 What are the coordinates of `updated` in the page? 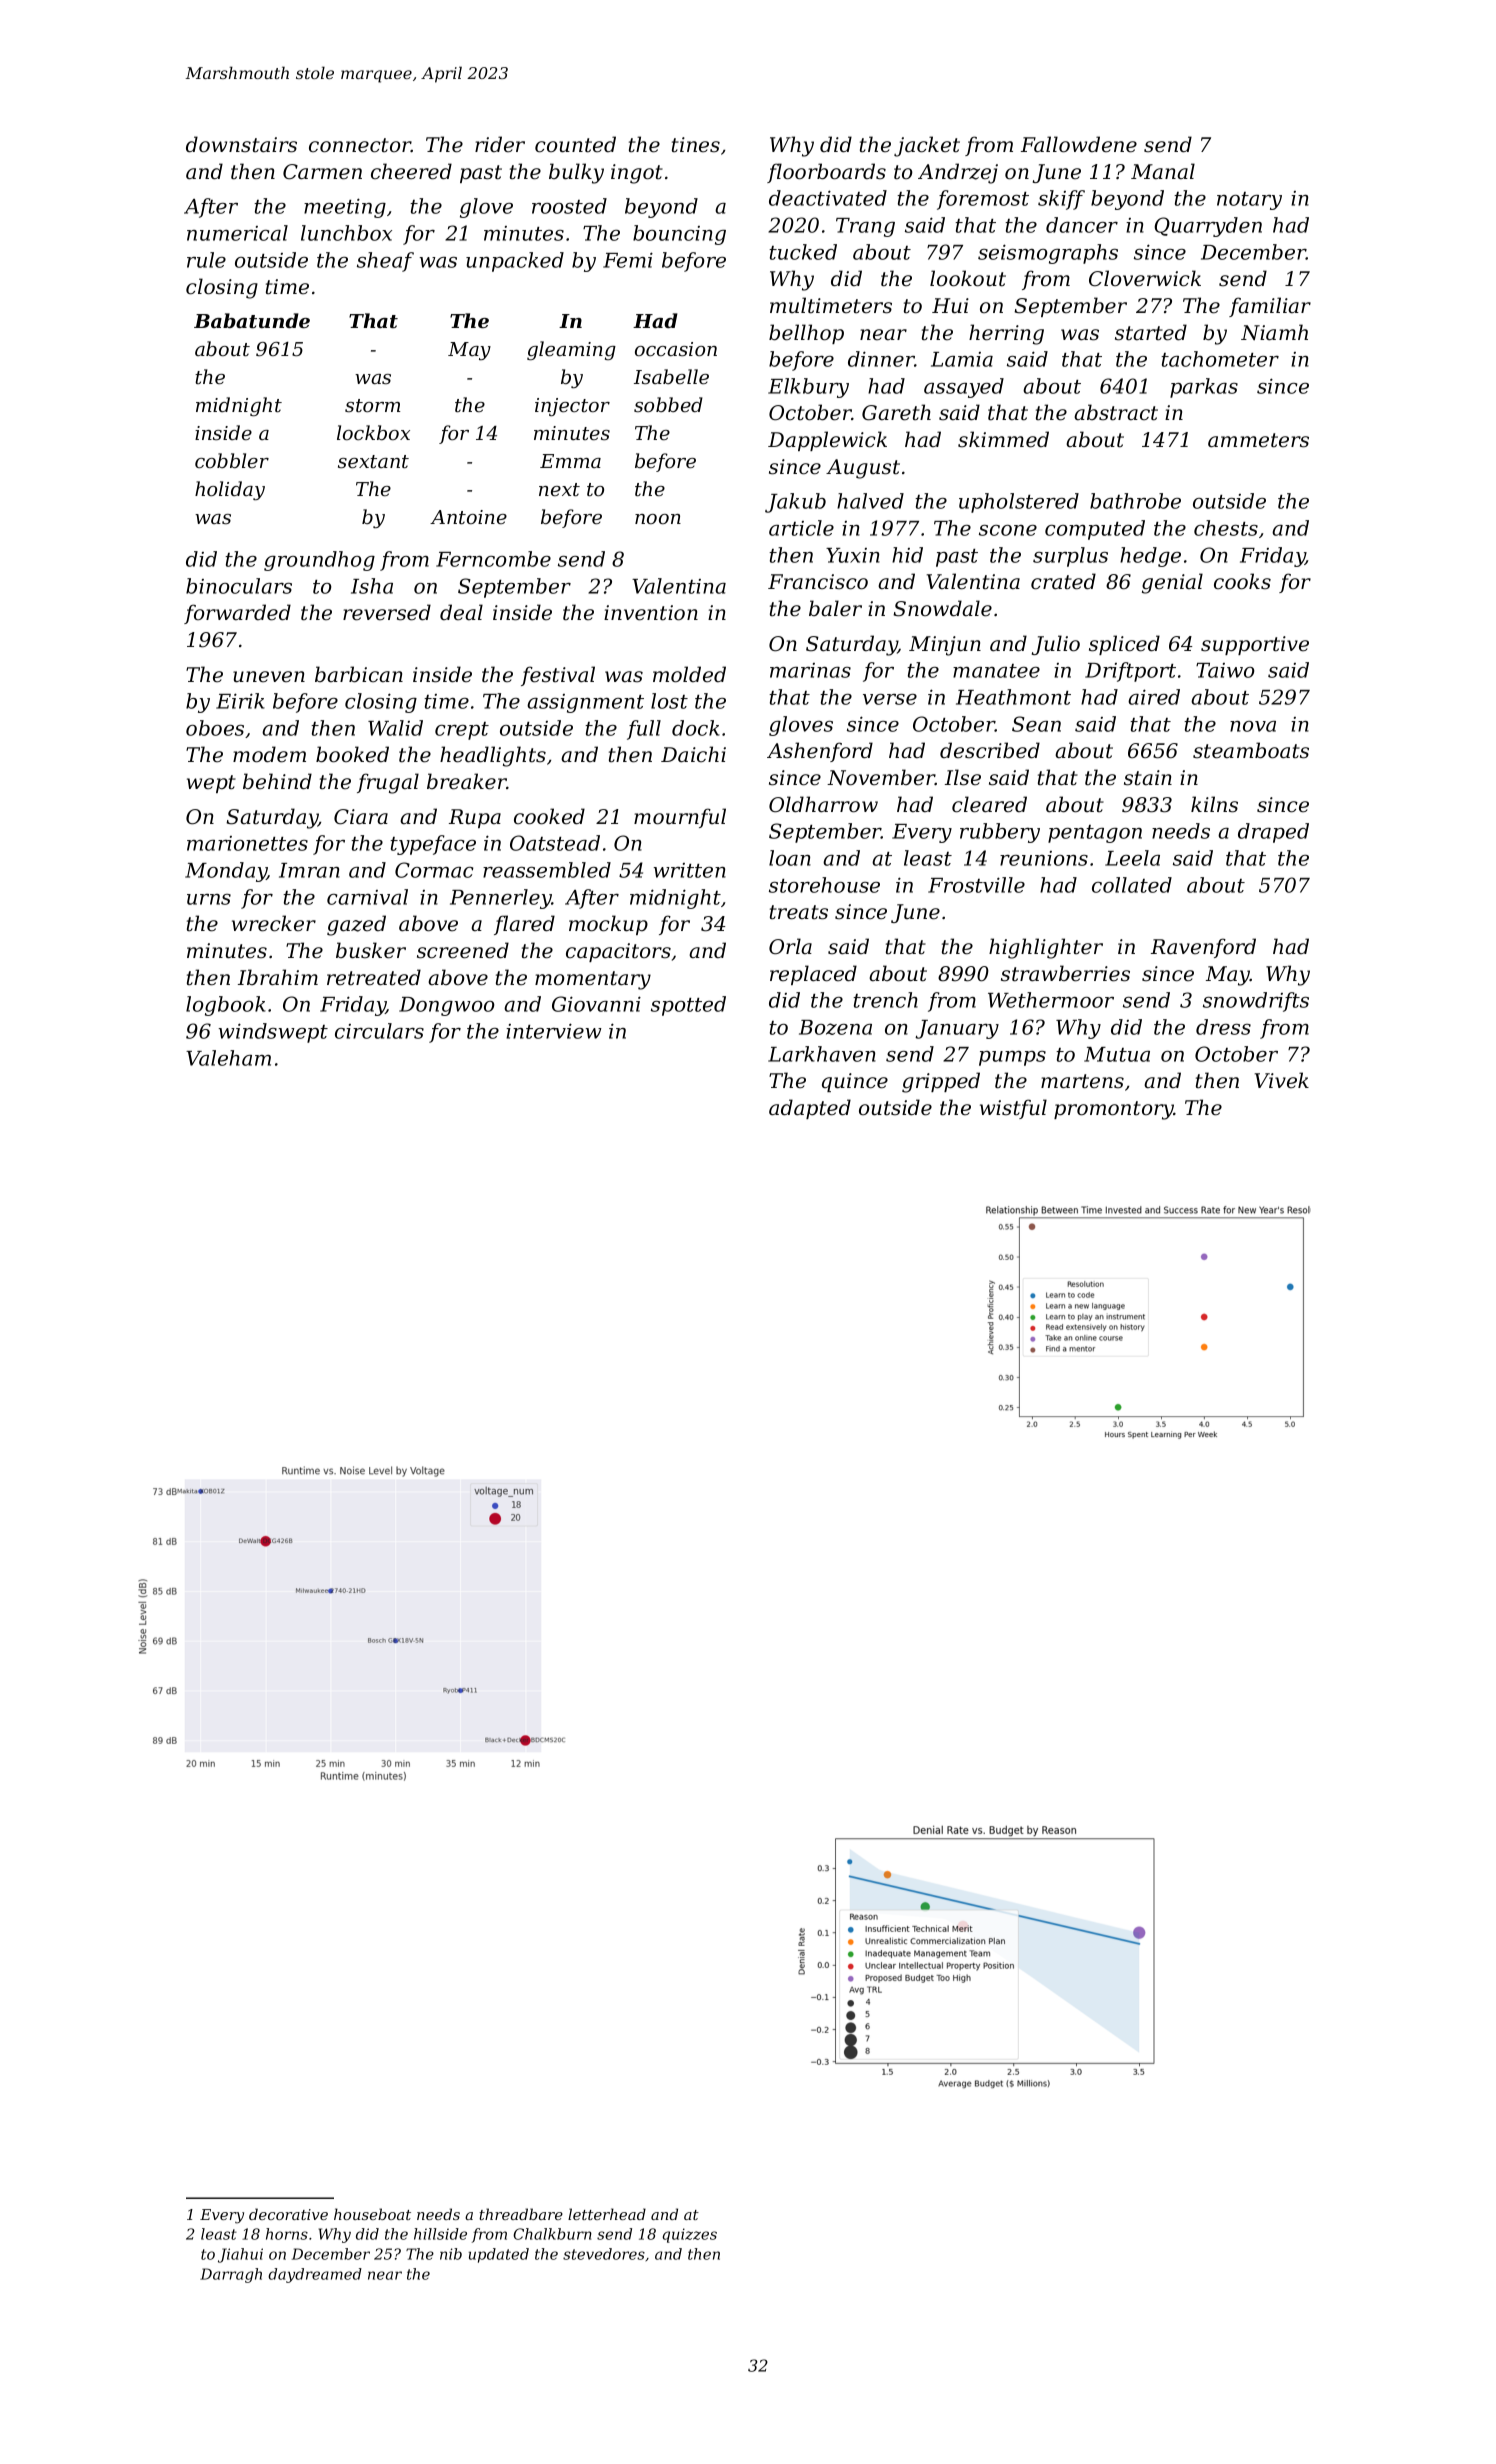 It's located at (499, 2255).
